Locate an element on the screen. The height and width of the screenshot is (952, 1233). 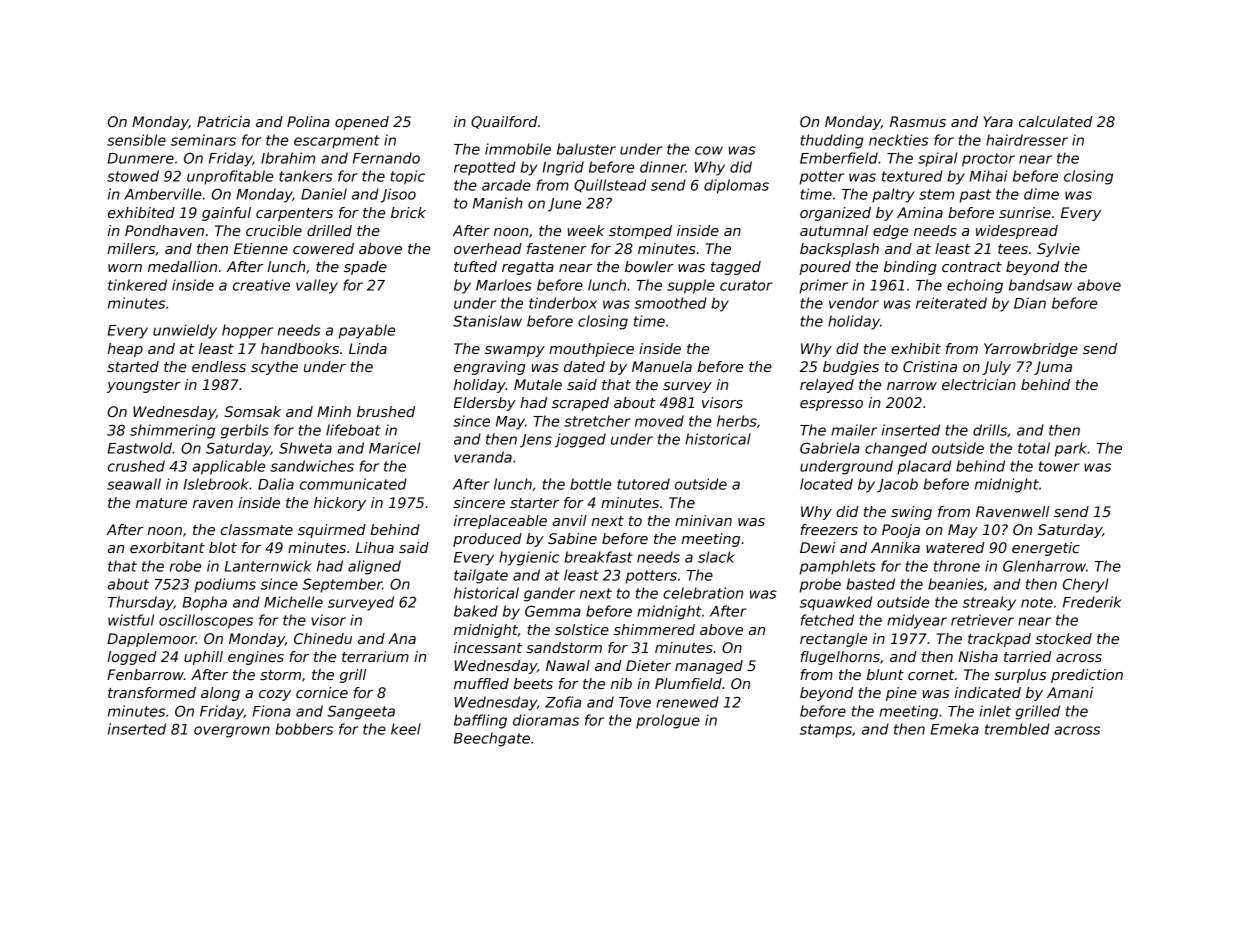
slack is located at coordinates (716, 557).
